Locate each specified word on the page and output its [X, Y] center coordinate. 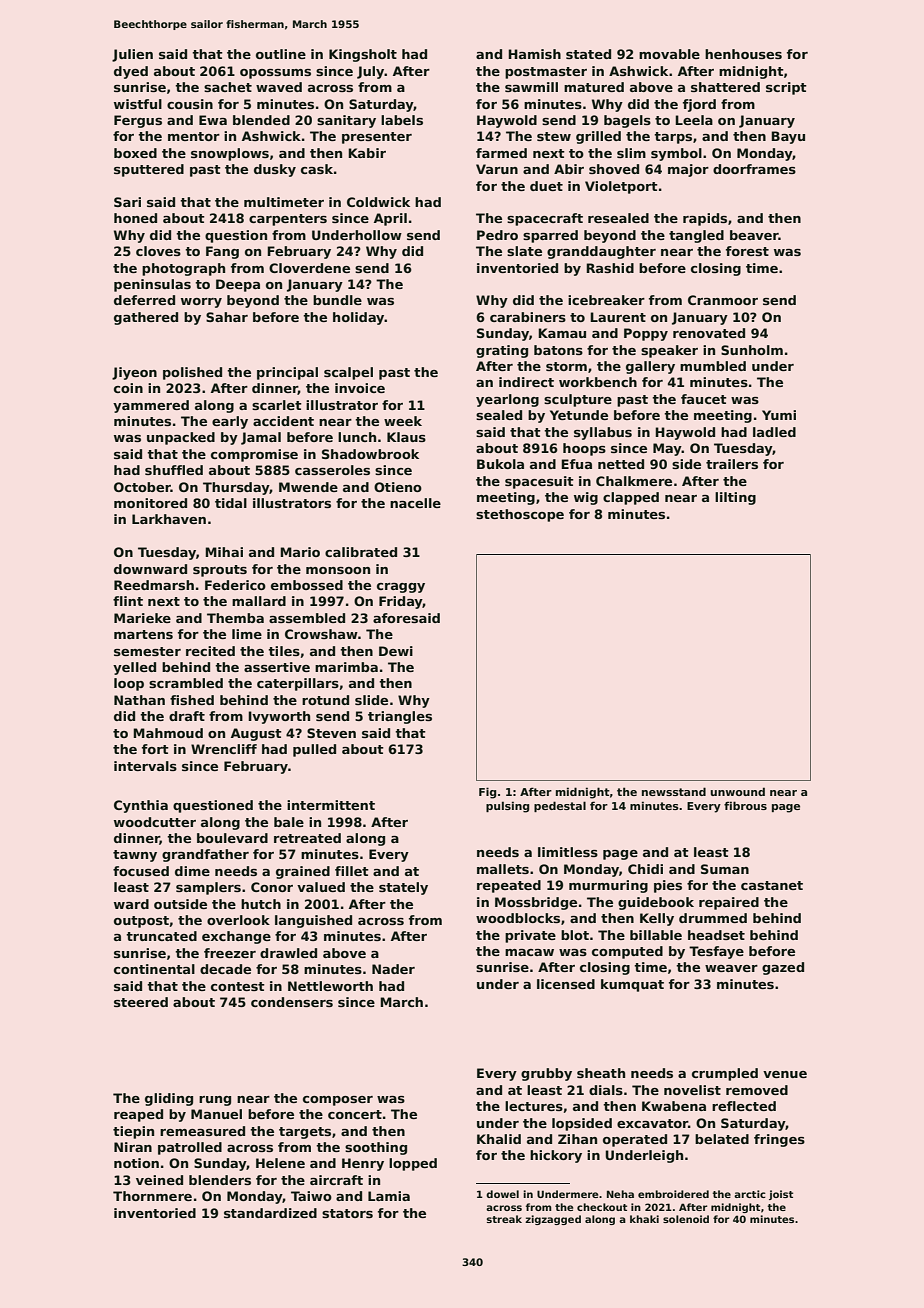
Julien [132, 55]
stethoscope [520, 515]
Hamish [534, 54]
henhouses [743, 54]
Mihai [224, 552]
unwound [737, 791]
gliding [169, 1099]
